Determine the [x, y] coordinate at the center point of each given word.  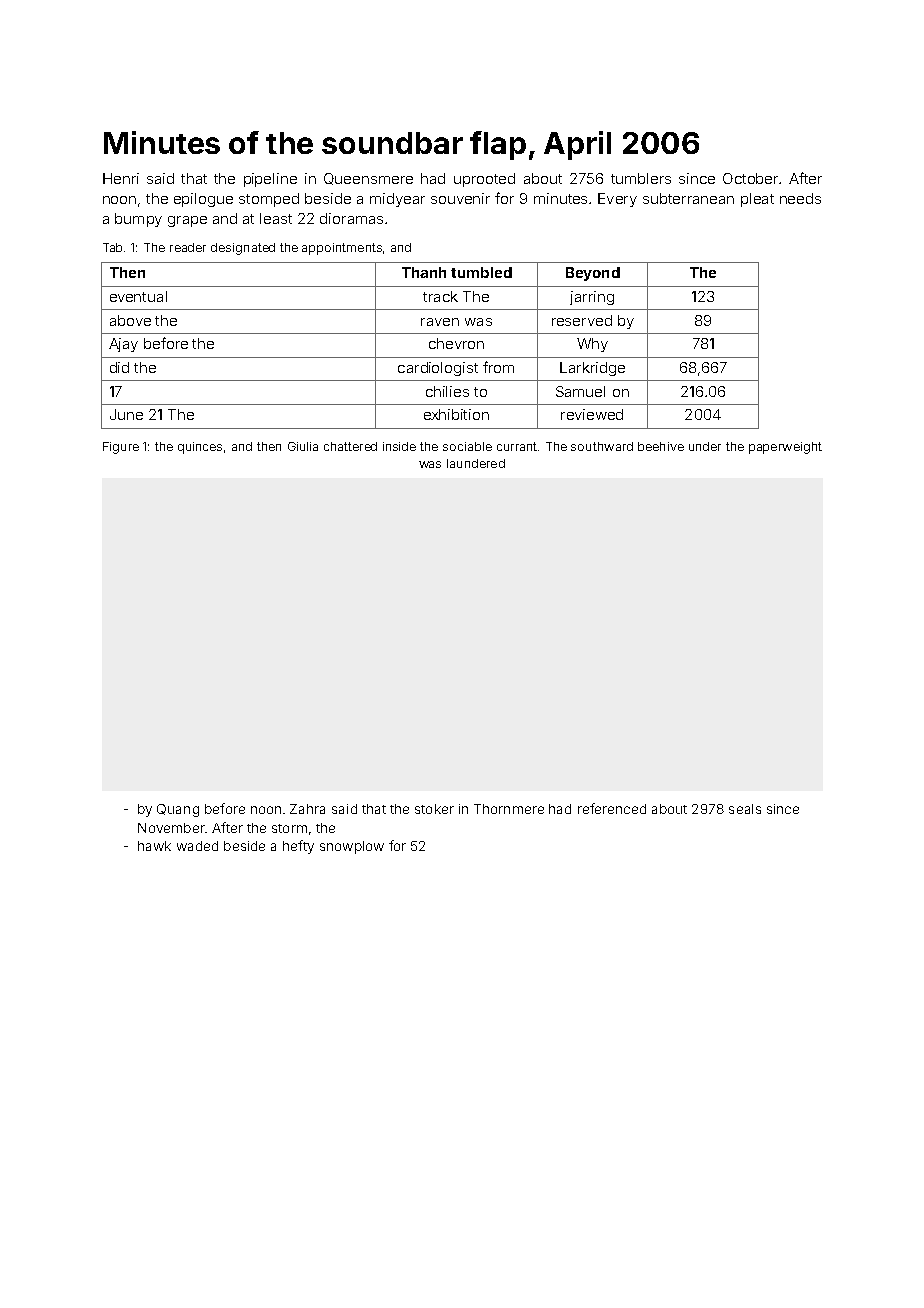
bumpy [138, 220]
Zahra [307, 809]
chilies [447, 391]
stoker [434, 809]
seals [745, 809]
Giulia [303, 446]
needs [800, 198]
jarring [592, 298]
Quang [178, 810]
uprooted [484, 180]
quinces [200, 448]
